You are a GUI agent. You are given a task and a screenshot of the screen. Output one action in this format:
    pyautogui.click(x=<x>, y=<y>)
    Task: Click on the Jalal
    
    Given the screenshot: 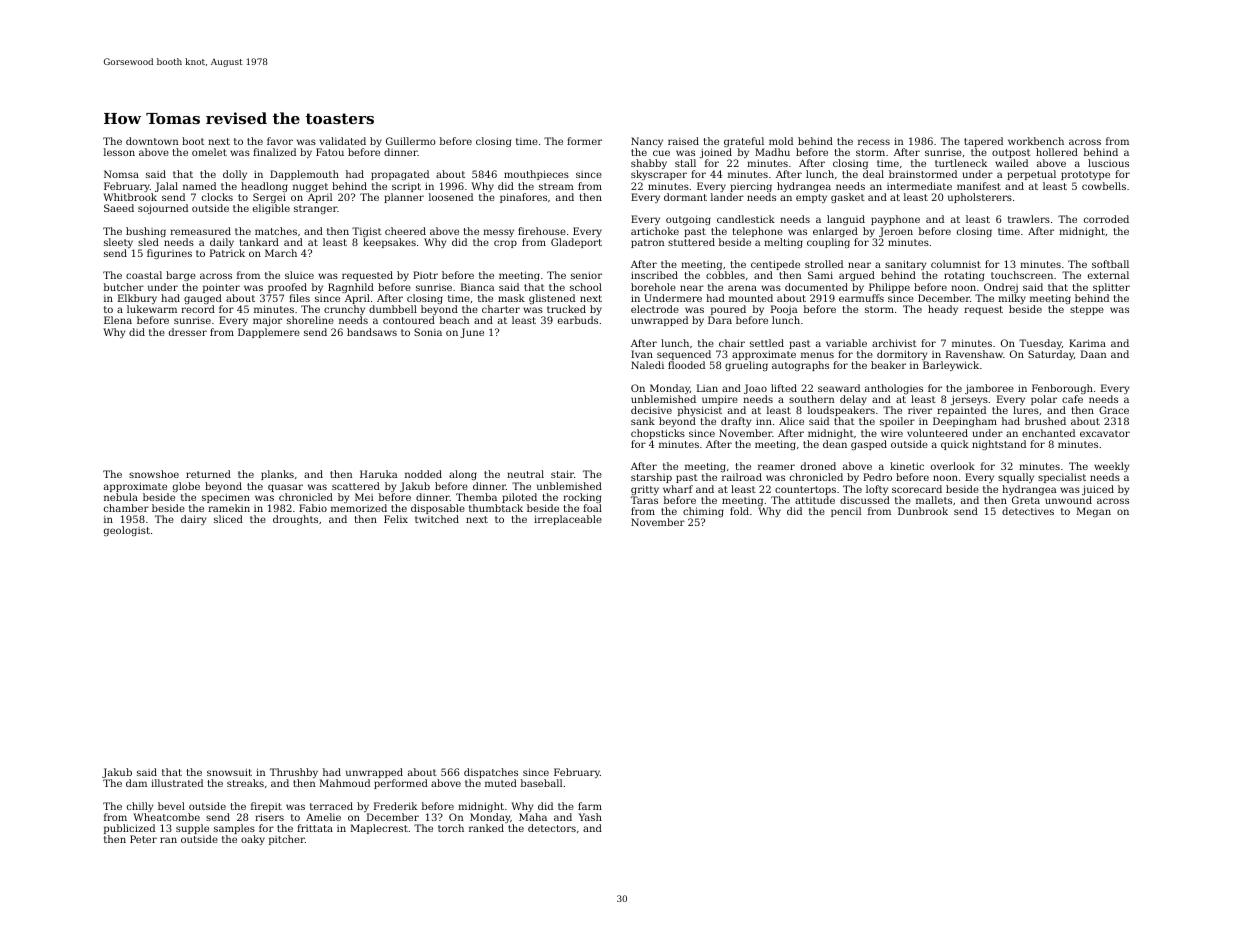 What is the action you would take?
    pyautogui.click(x=166, y=187)
